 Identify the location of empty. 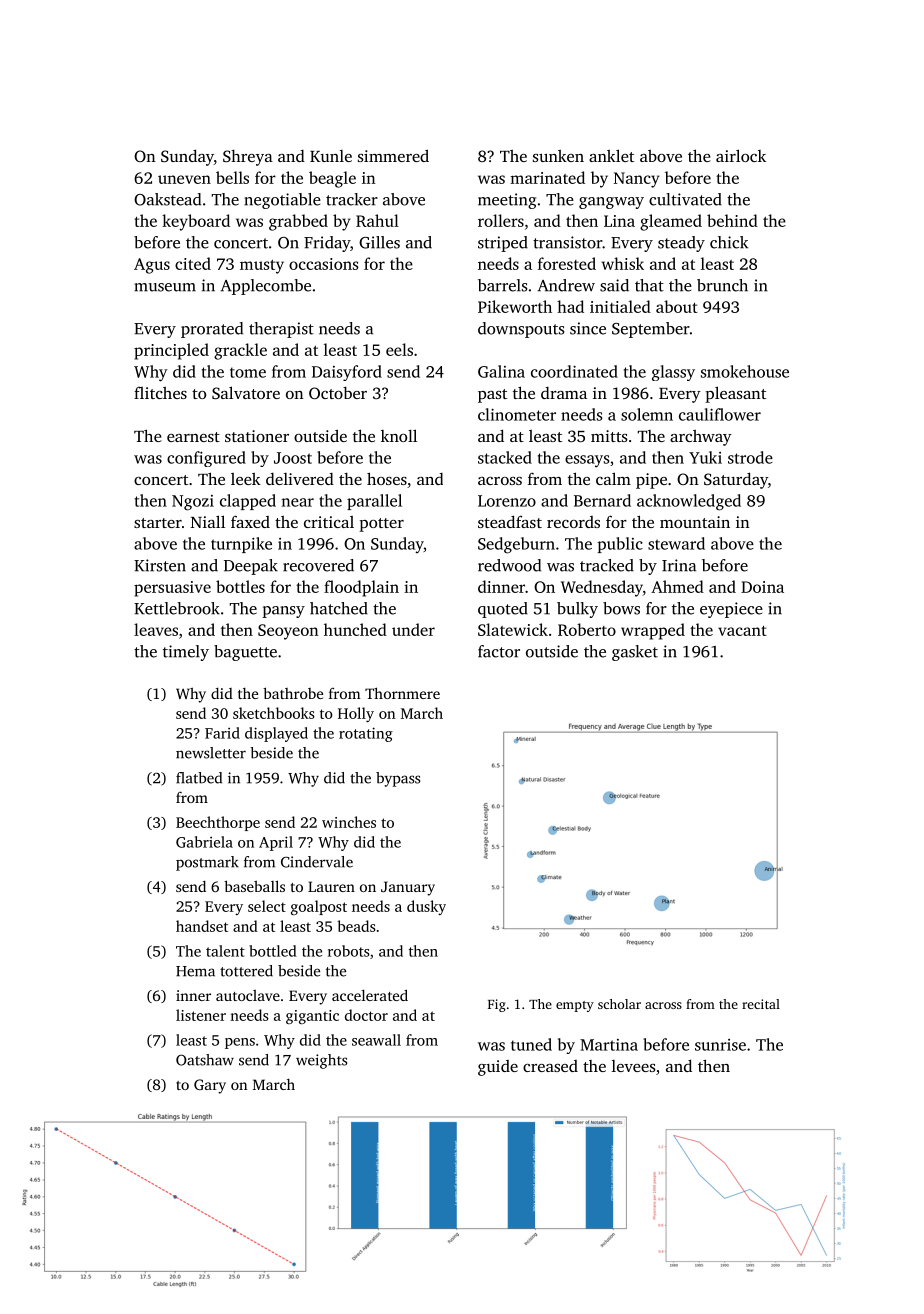
(575, 1006).
